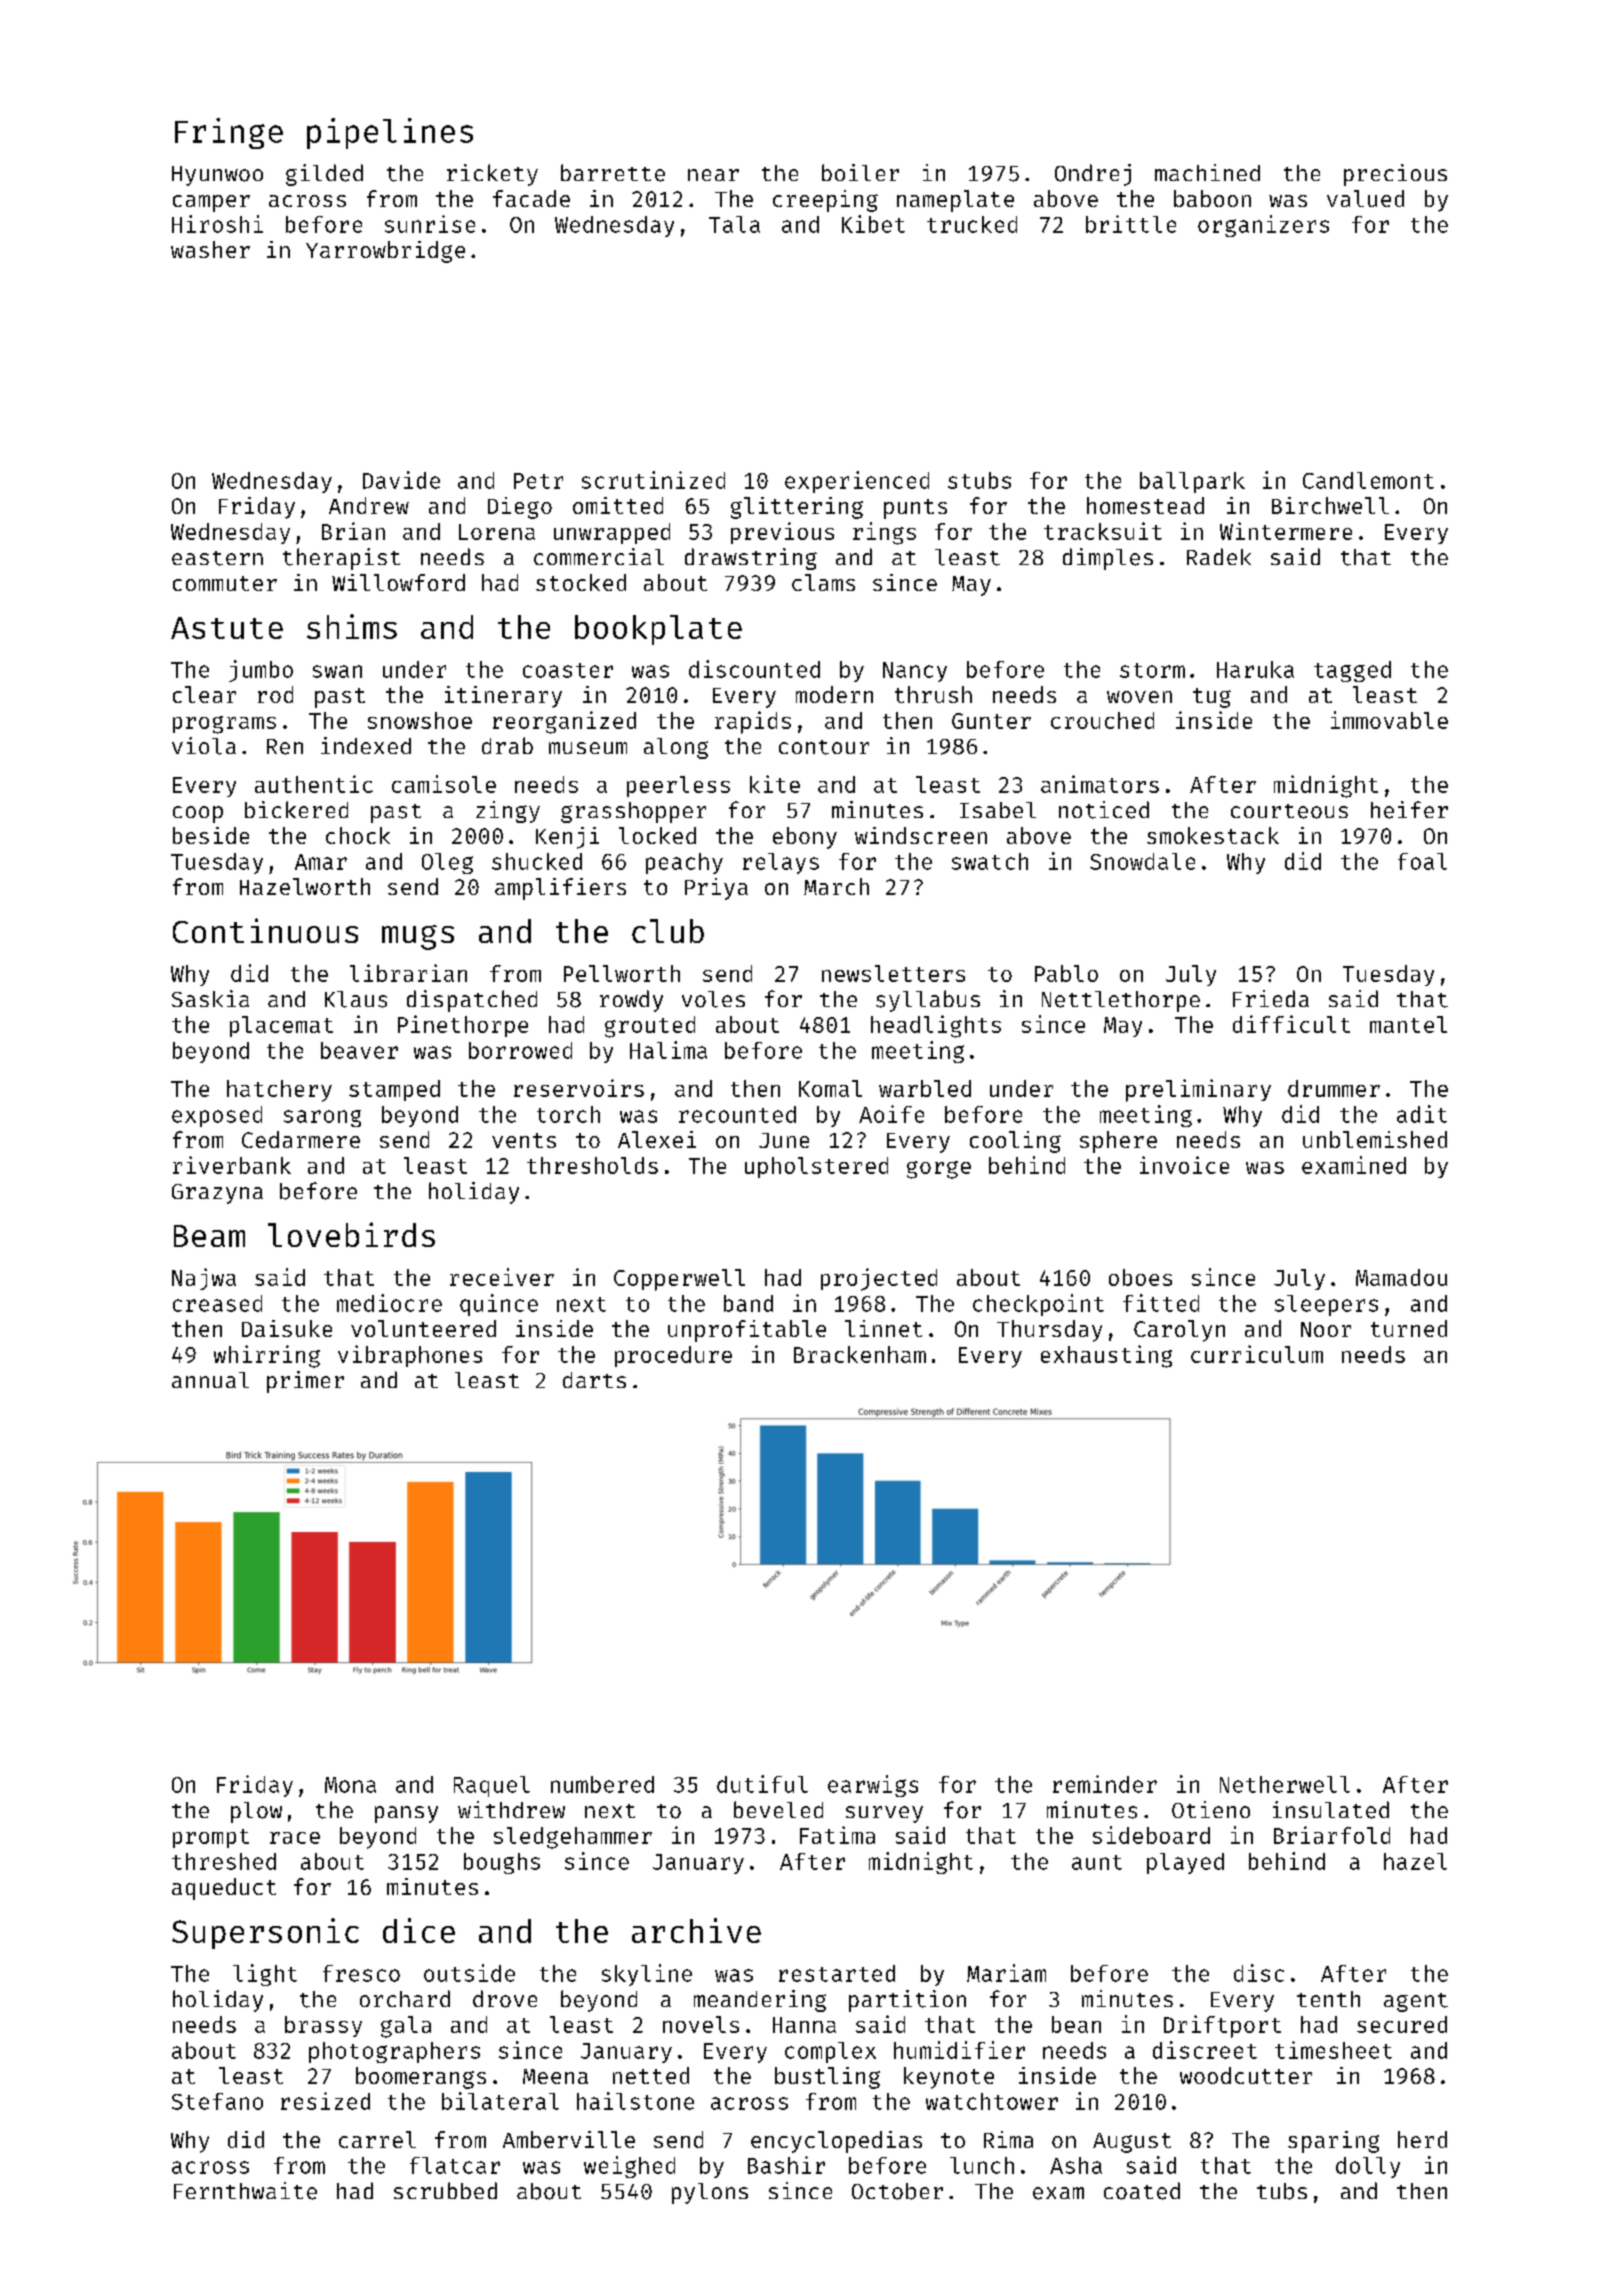 The height and width of the screenshot is (2292, 1620). What do you see at coordinates (1332, 1835) in the screenshot?
I see `Briarfold` at bounding box center [1332, 1835].
